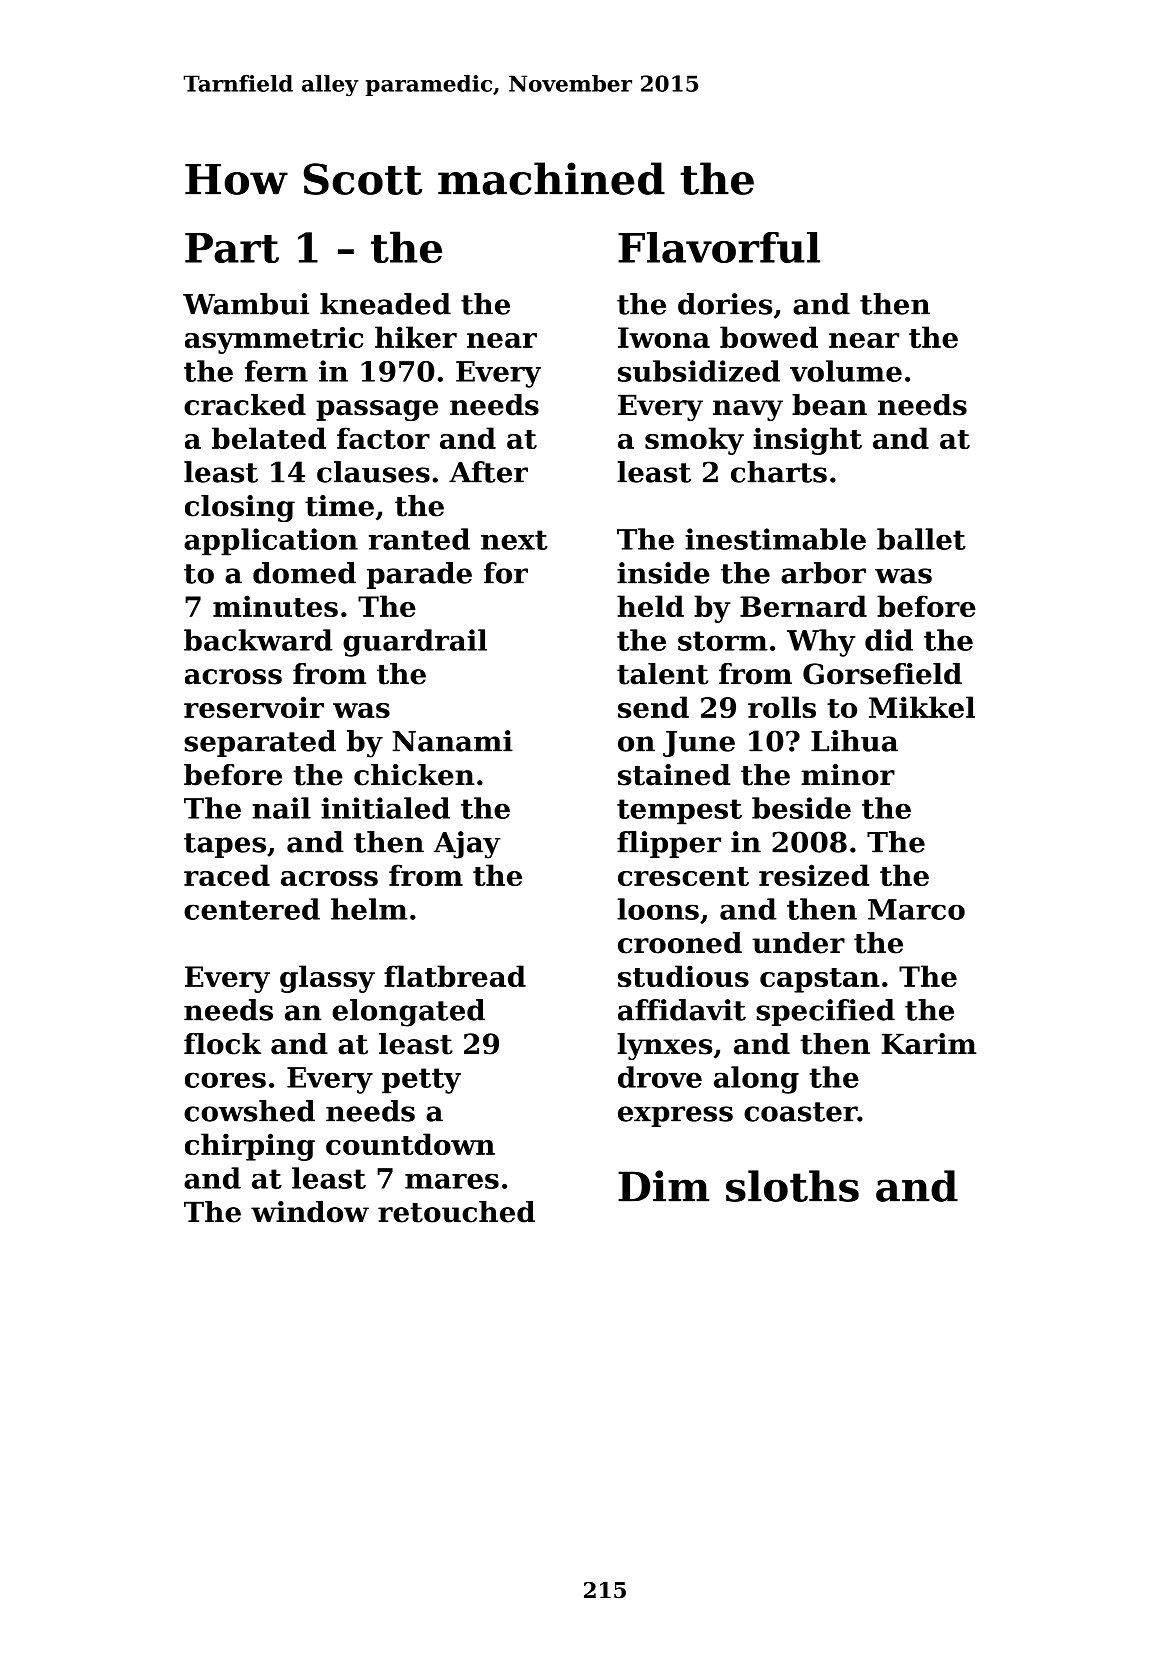  What do you see at coordinates (719, 247) in the screenshot?
I see `Flavorful` at bounding box center [719, 247].
